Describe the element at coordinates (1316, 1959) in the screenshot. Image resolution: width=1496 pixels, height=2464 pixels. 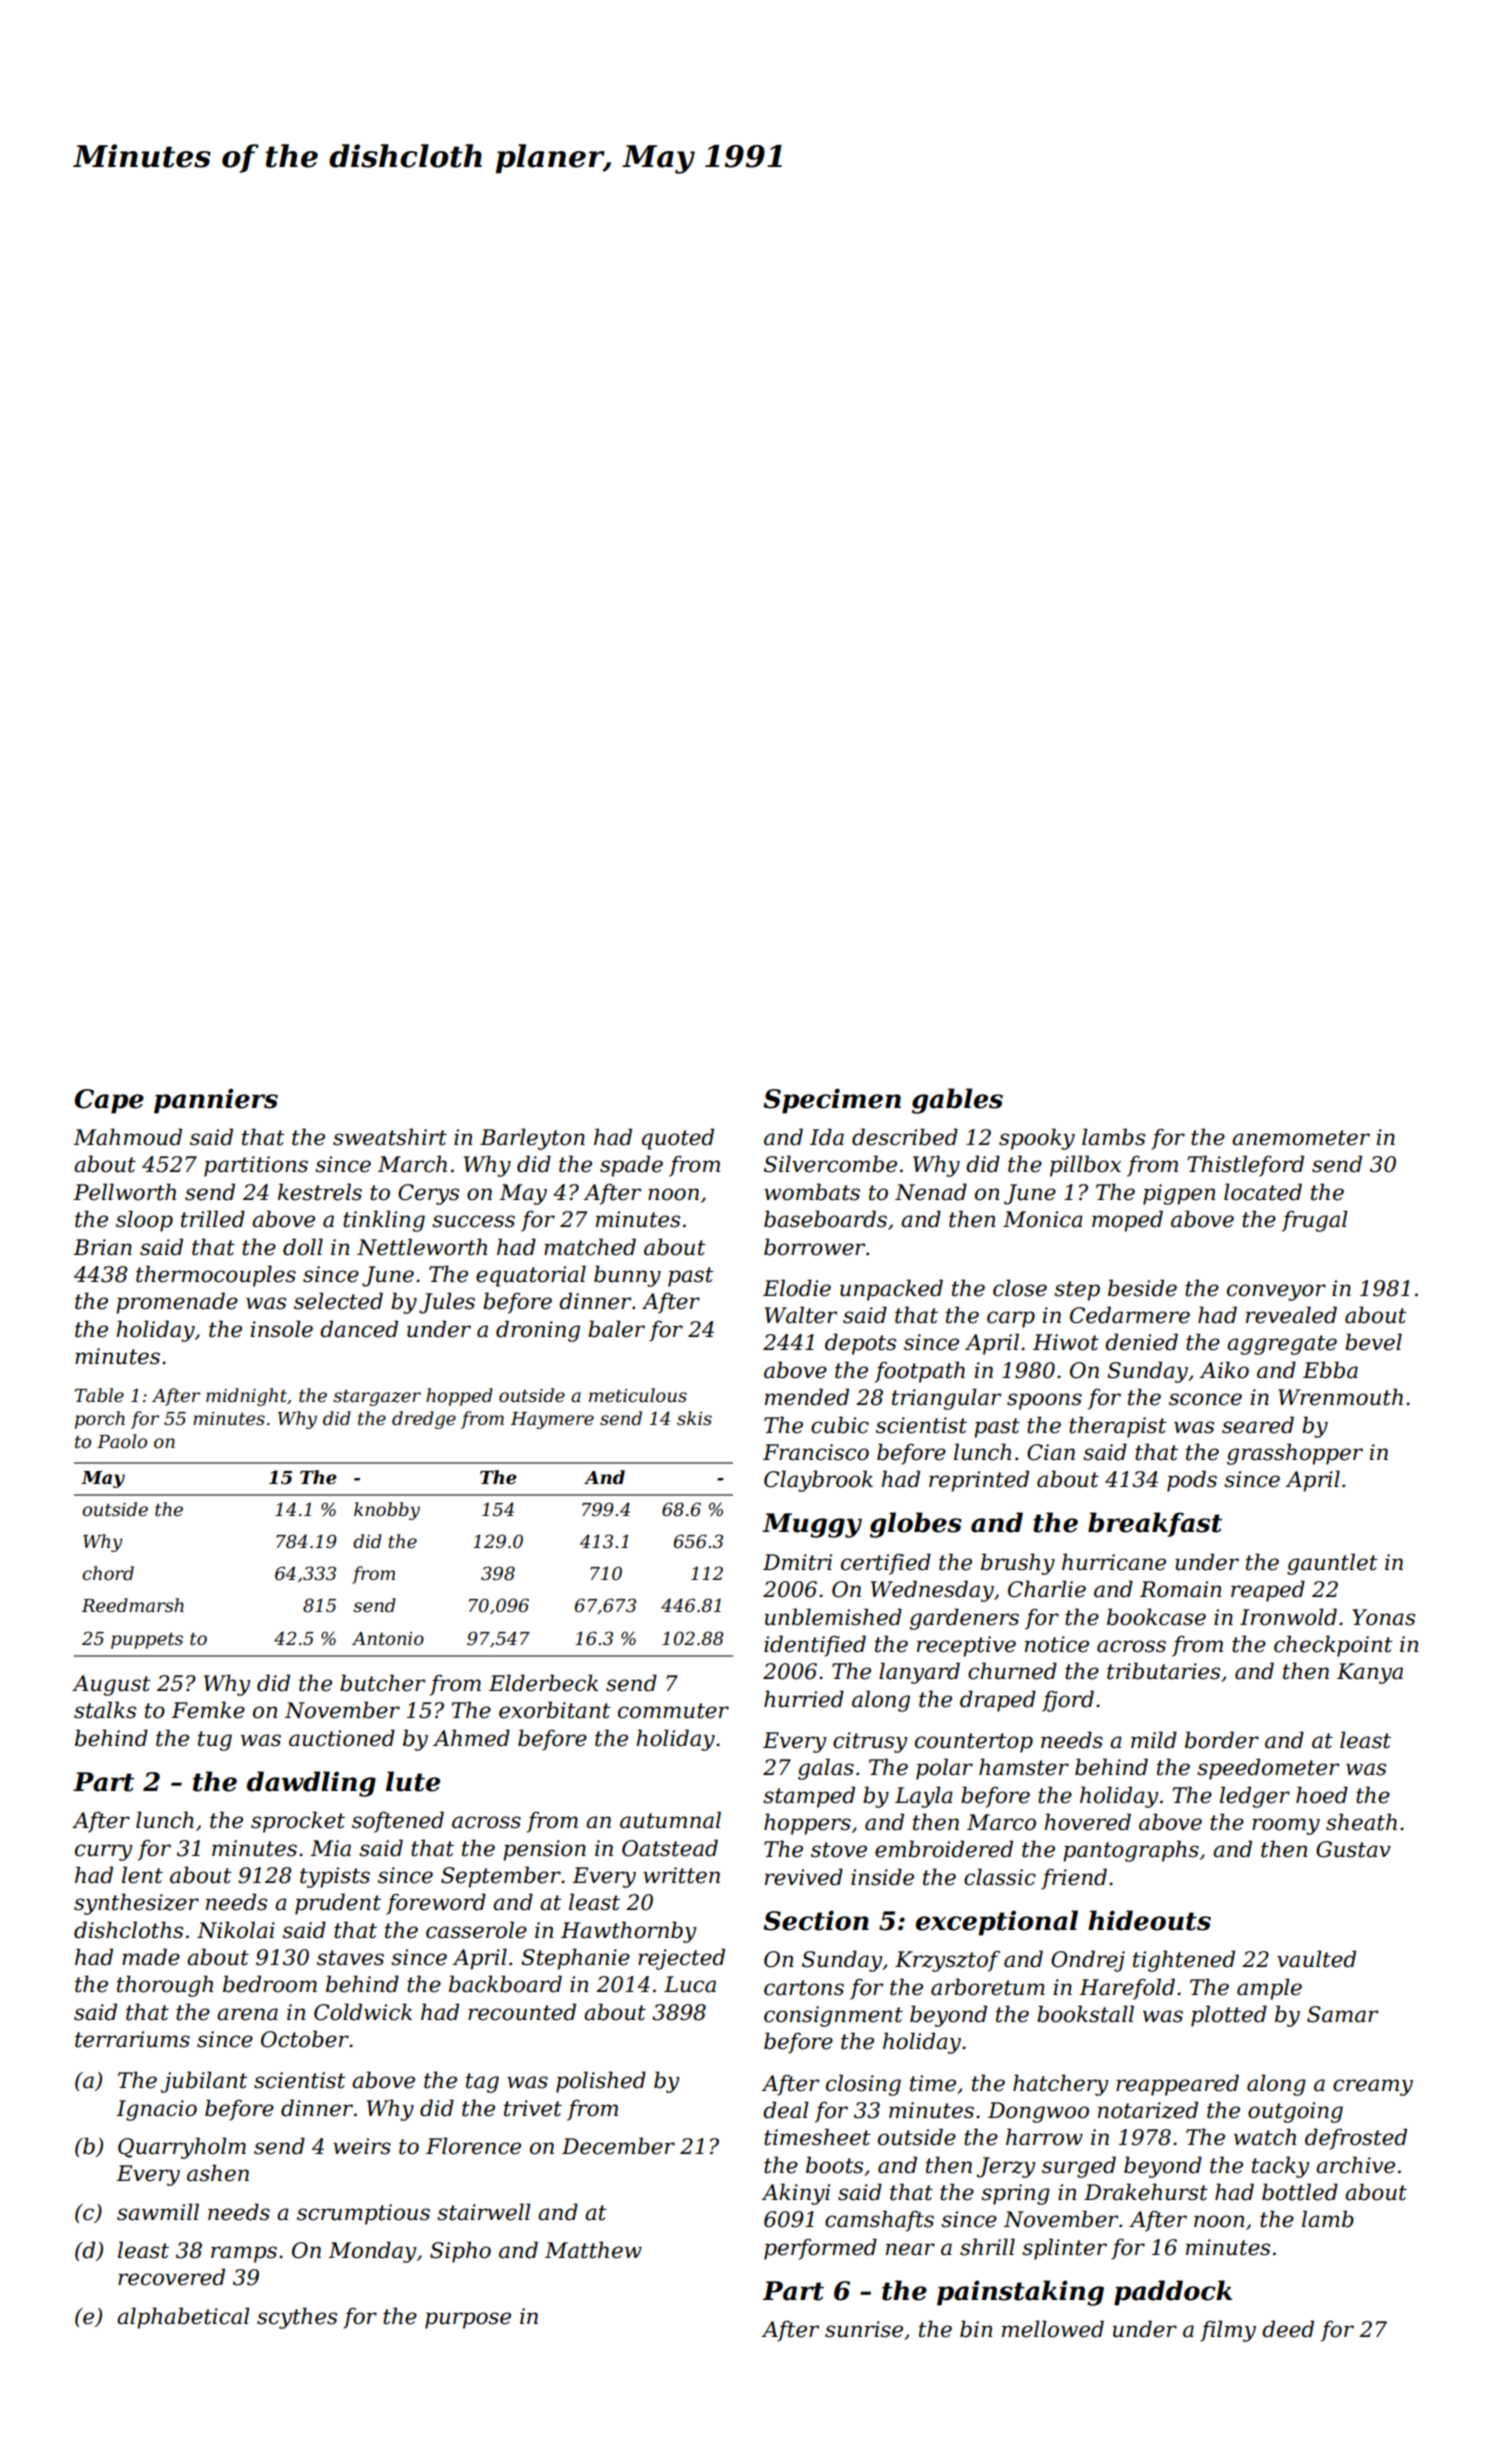
I see `vaulted` at that location.
